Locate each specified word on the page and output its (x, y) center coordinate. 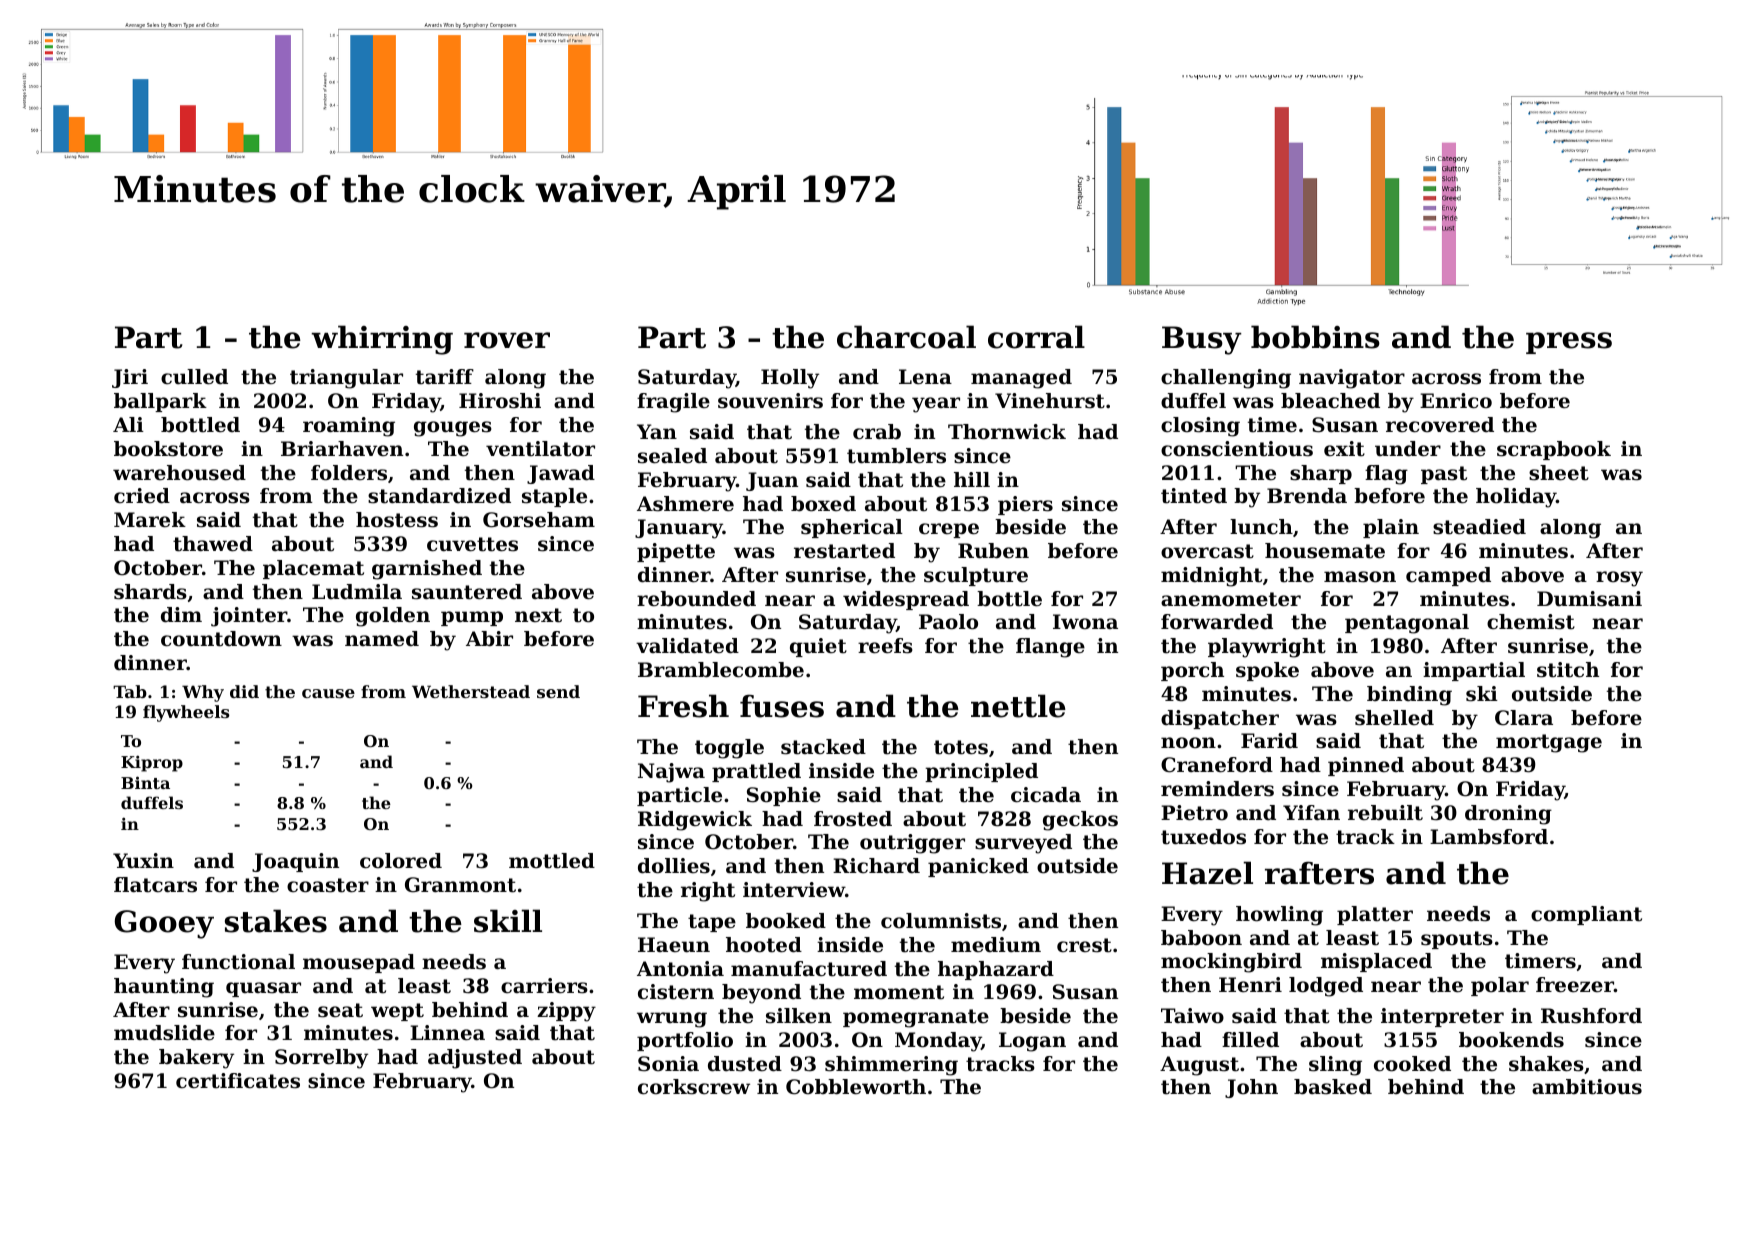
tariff (445, 377)
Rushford (1591, 1016)
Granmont (460, 885)
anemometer (1231, 599)
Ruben (993, 551)
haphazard (996, 970)
